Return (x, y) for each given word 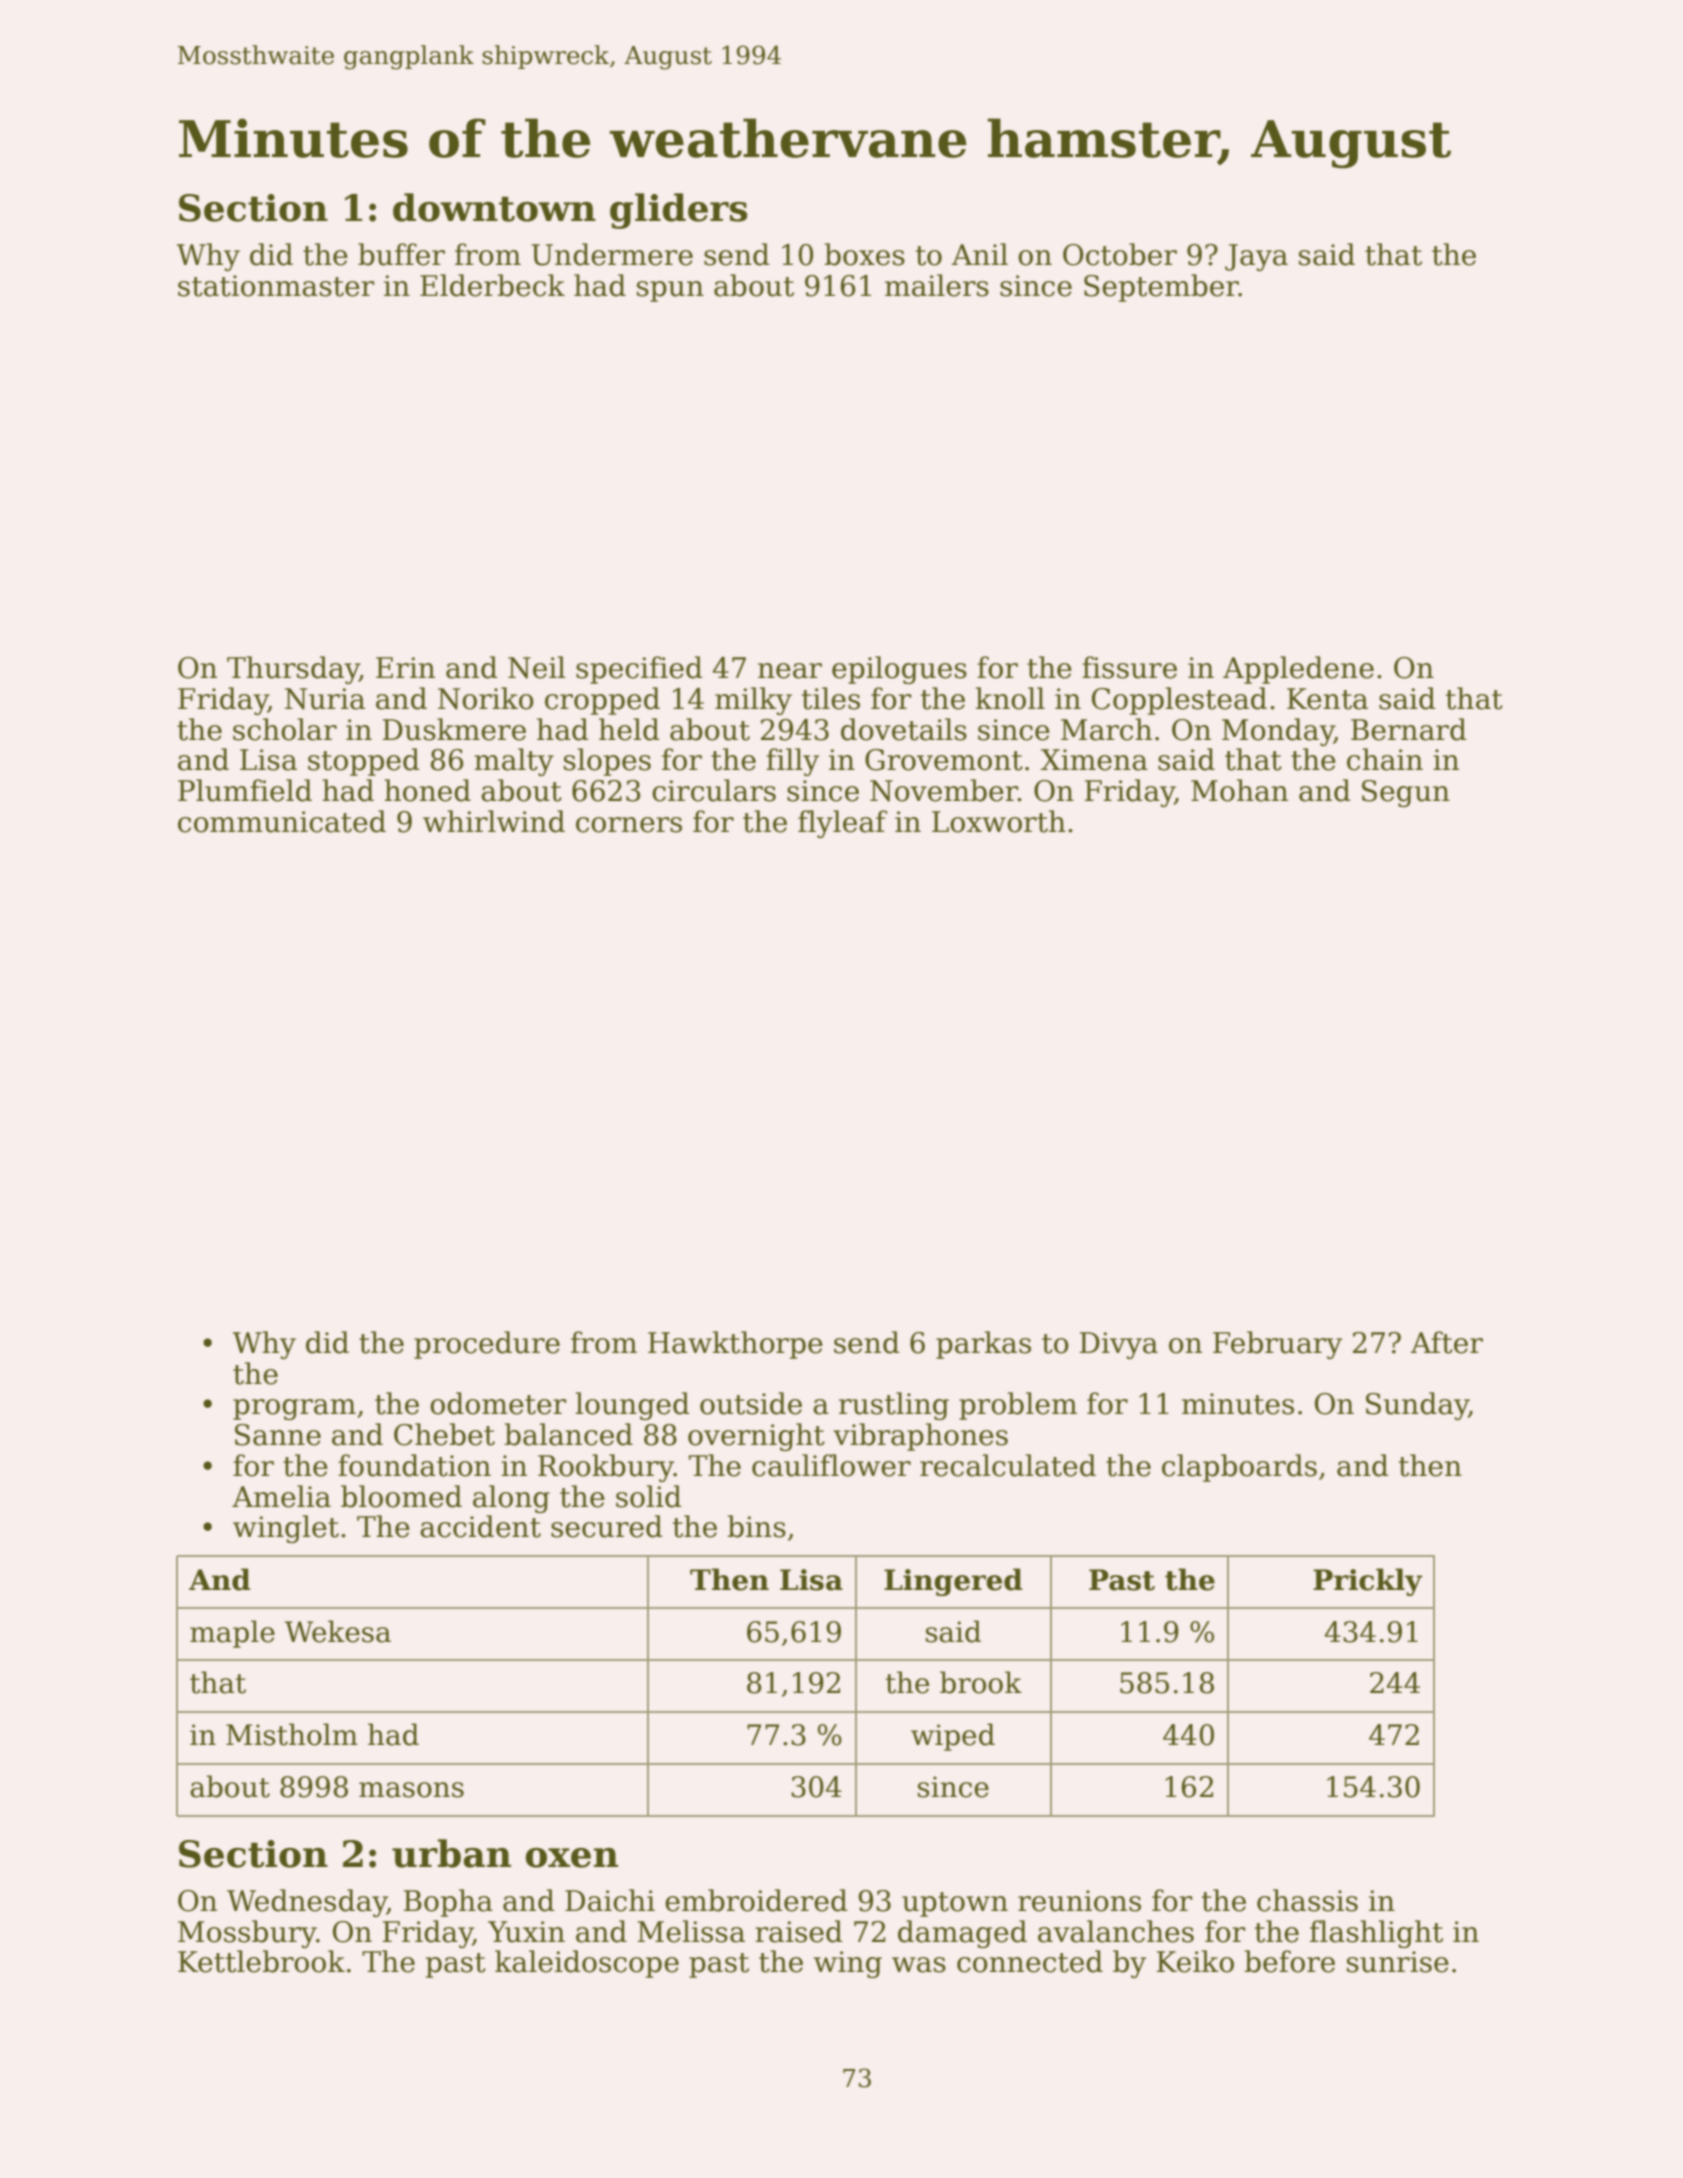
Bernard (1409, 729)
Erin (405, 667)
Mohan (1239, 790)
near (790, 671)
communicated (282, 821)
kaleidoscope (587, 1964)
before (1289, 1961)
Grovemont (944, 760)
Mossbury (247, 1934)
